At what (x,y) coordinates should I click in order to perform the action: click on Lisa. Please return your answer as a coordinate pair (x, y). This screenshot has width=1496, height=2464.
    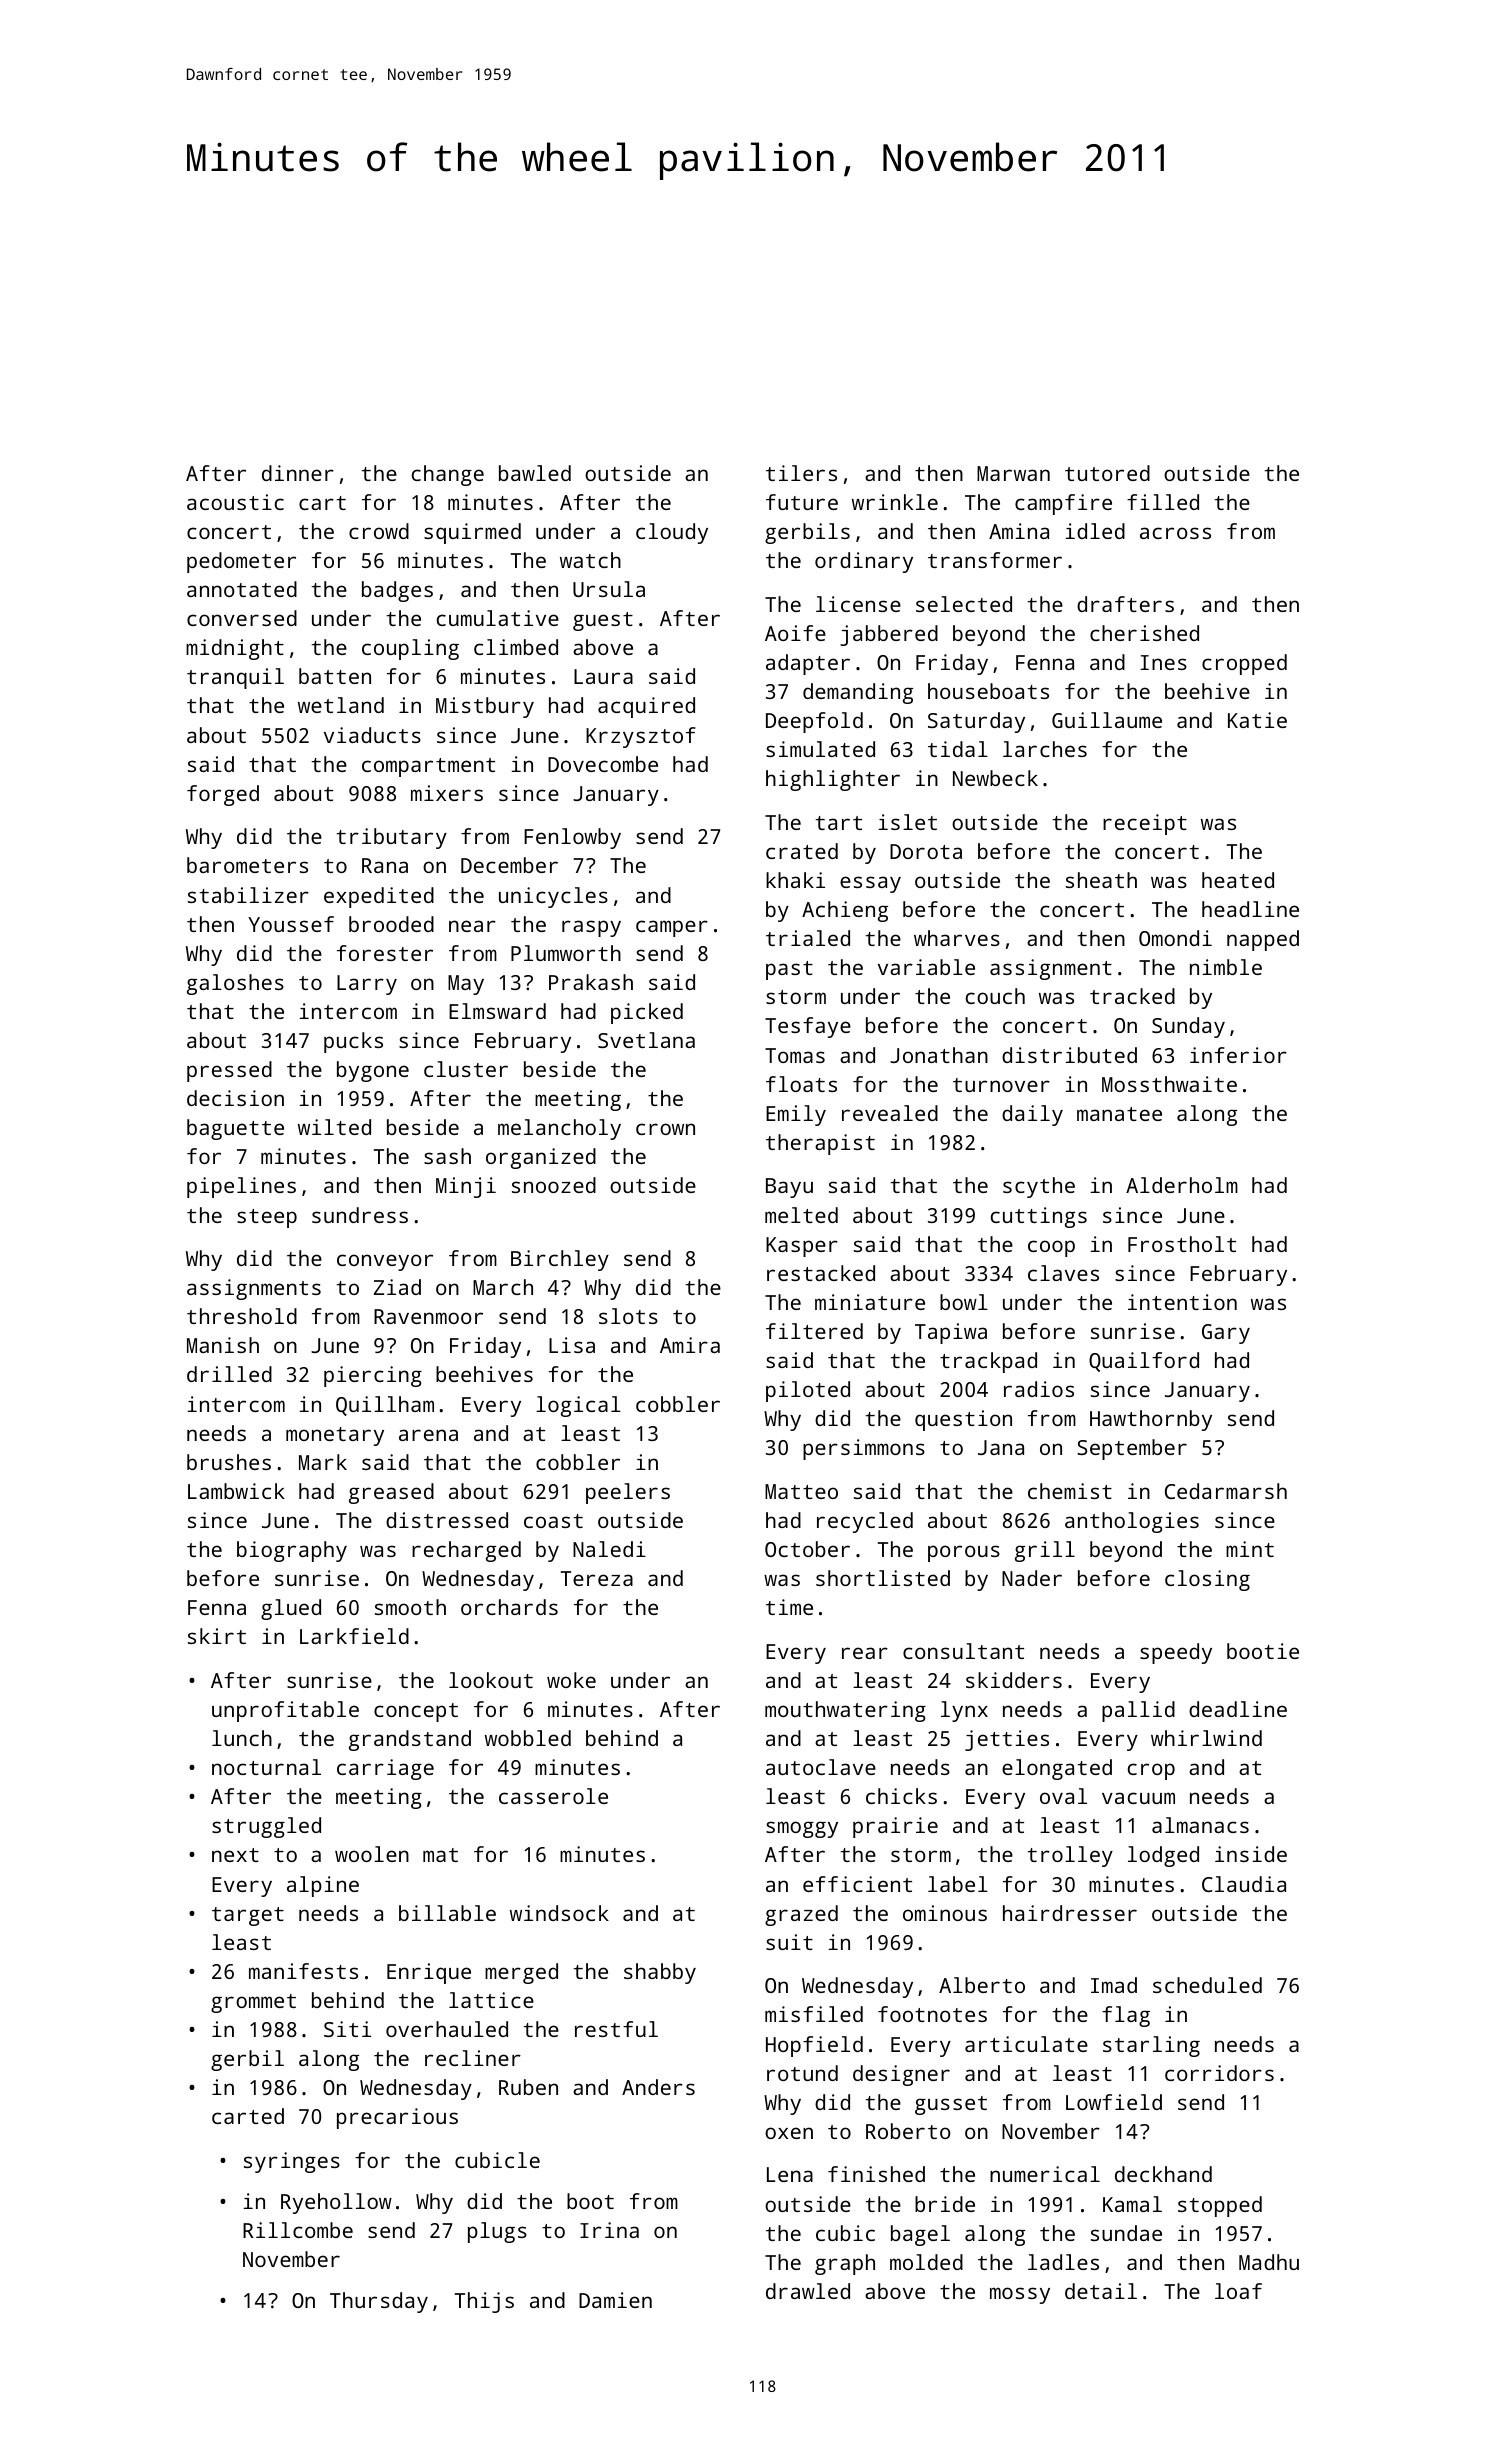
    Looking at the image, I should click on (572, 1345).
